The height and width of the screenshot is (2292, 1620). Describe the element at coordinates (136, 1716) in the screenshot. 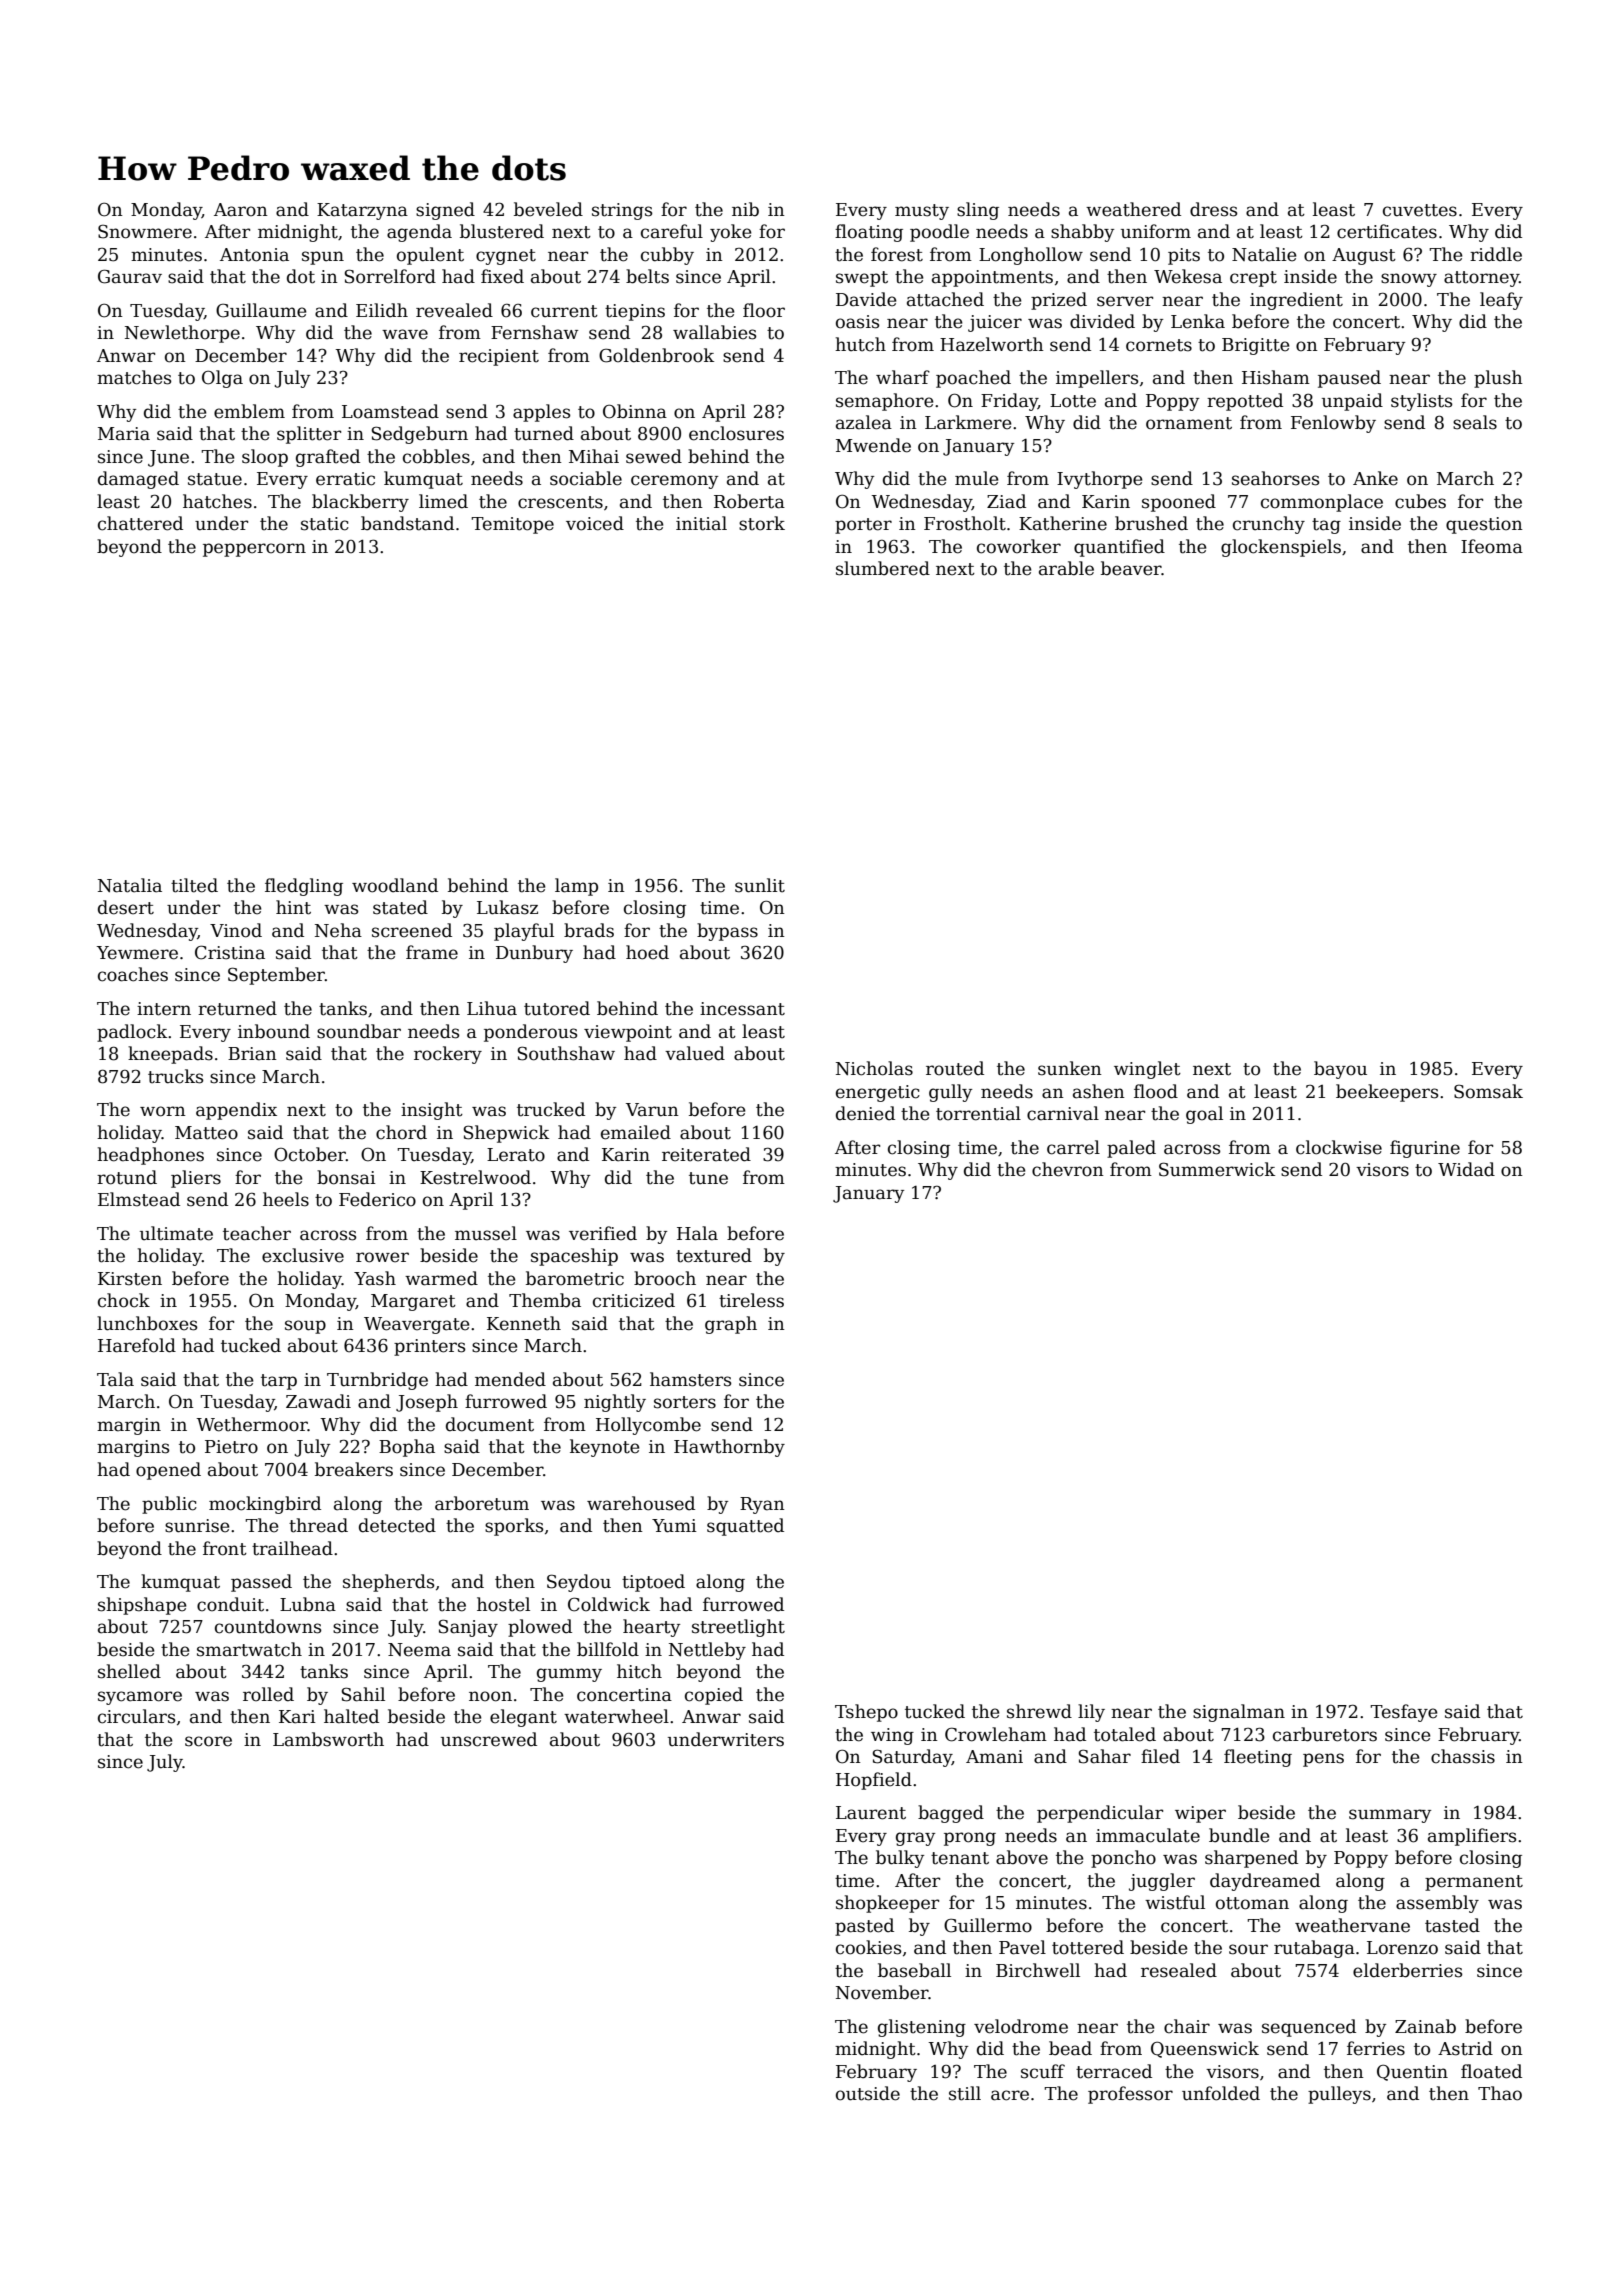

I see `circulars` at that location.
